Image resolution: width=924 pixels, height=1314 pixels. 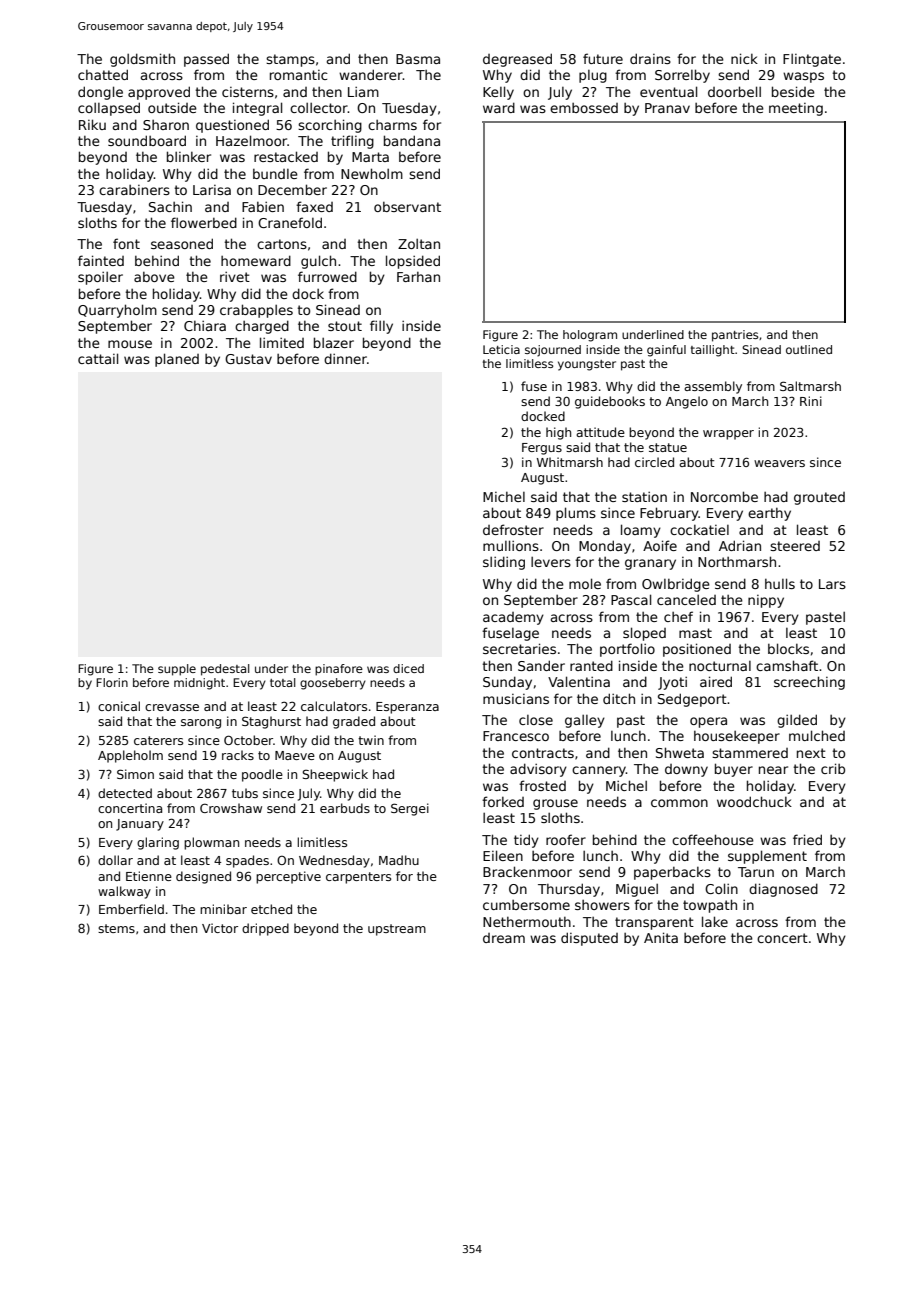 What do you see at coordinates (418, 59) in the image?
I see `Basma` at bounding box center [418, 59].
